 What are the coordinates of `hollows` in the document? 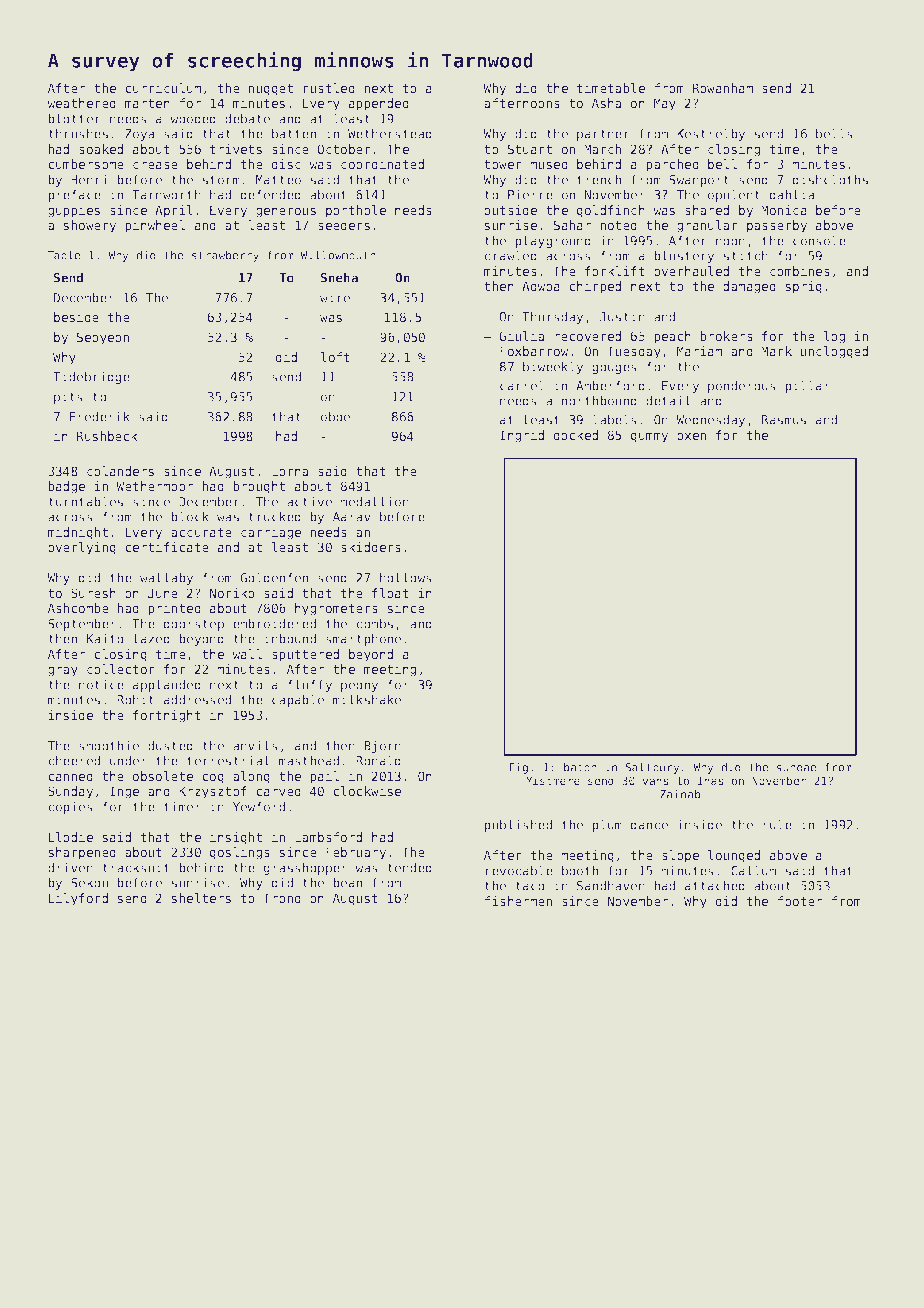 It's located at (406, 577).
